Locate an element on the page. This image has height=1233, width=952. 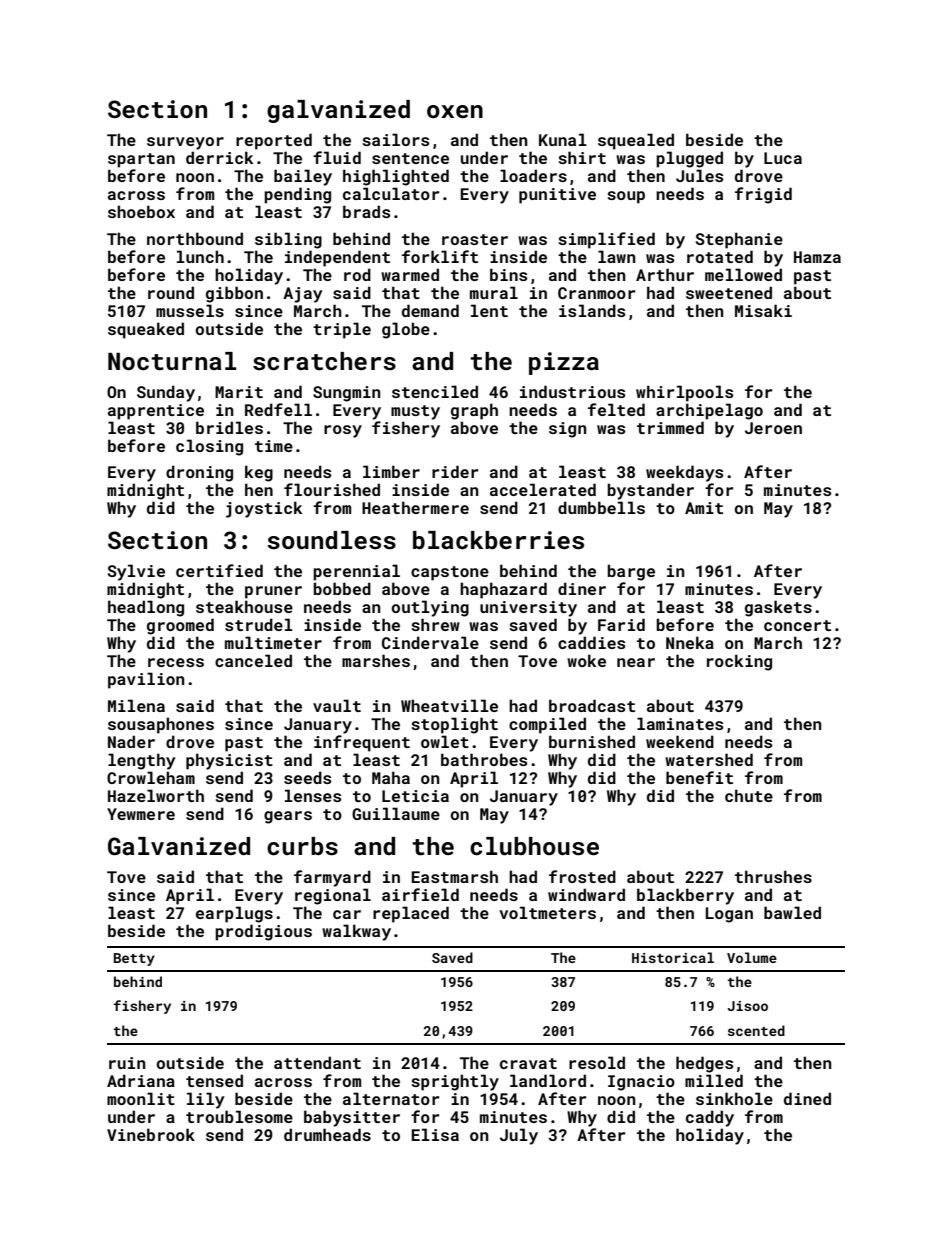
Hamza is located at coordinates (817, 257).
